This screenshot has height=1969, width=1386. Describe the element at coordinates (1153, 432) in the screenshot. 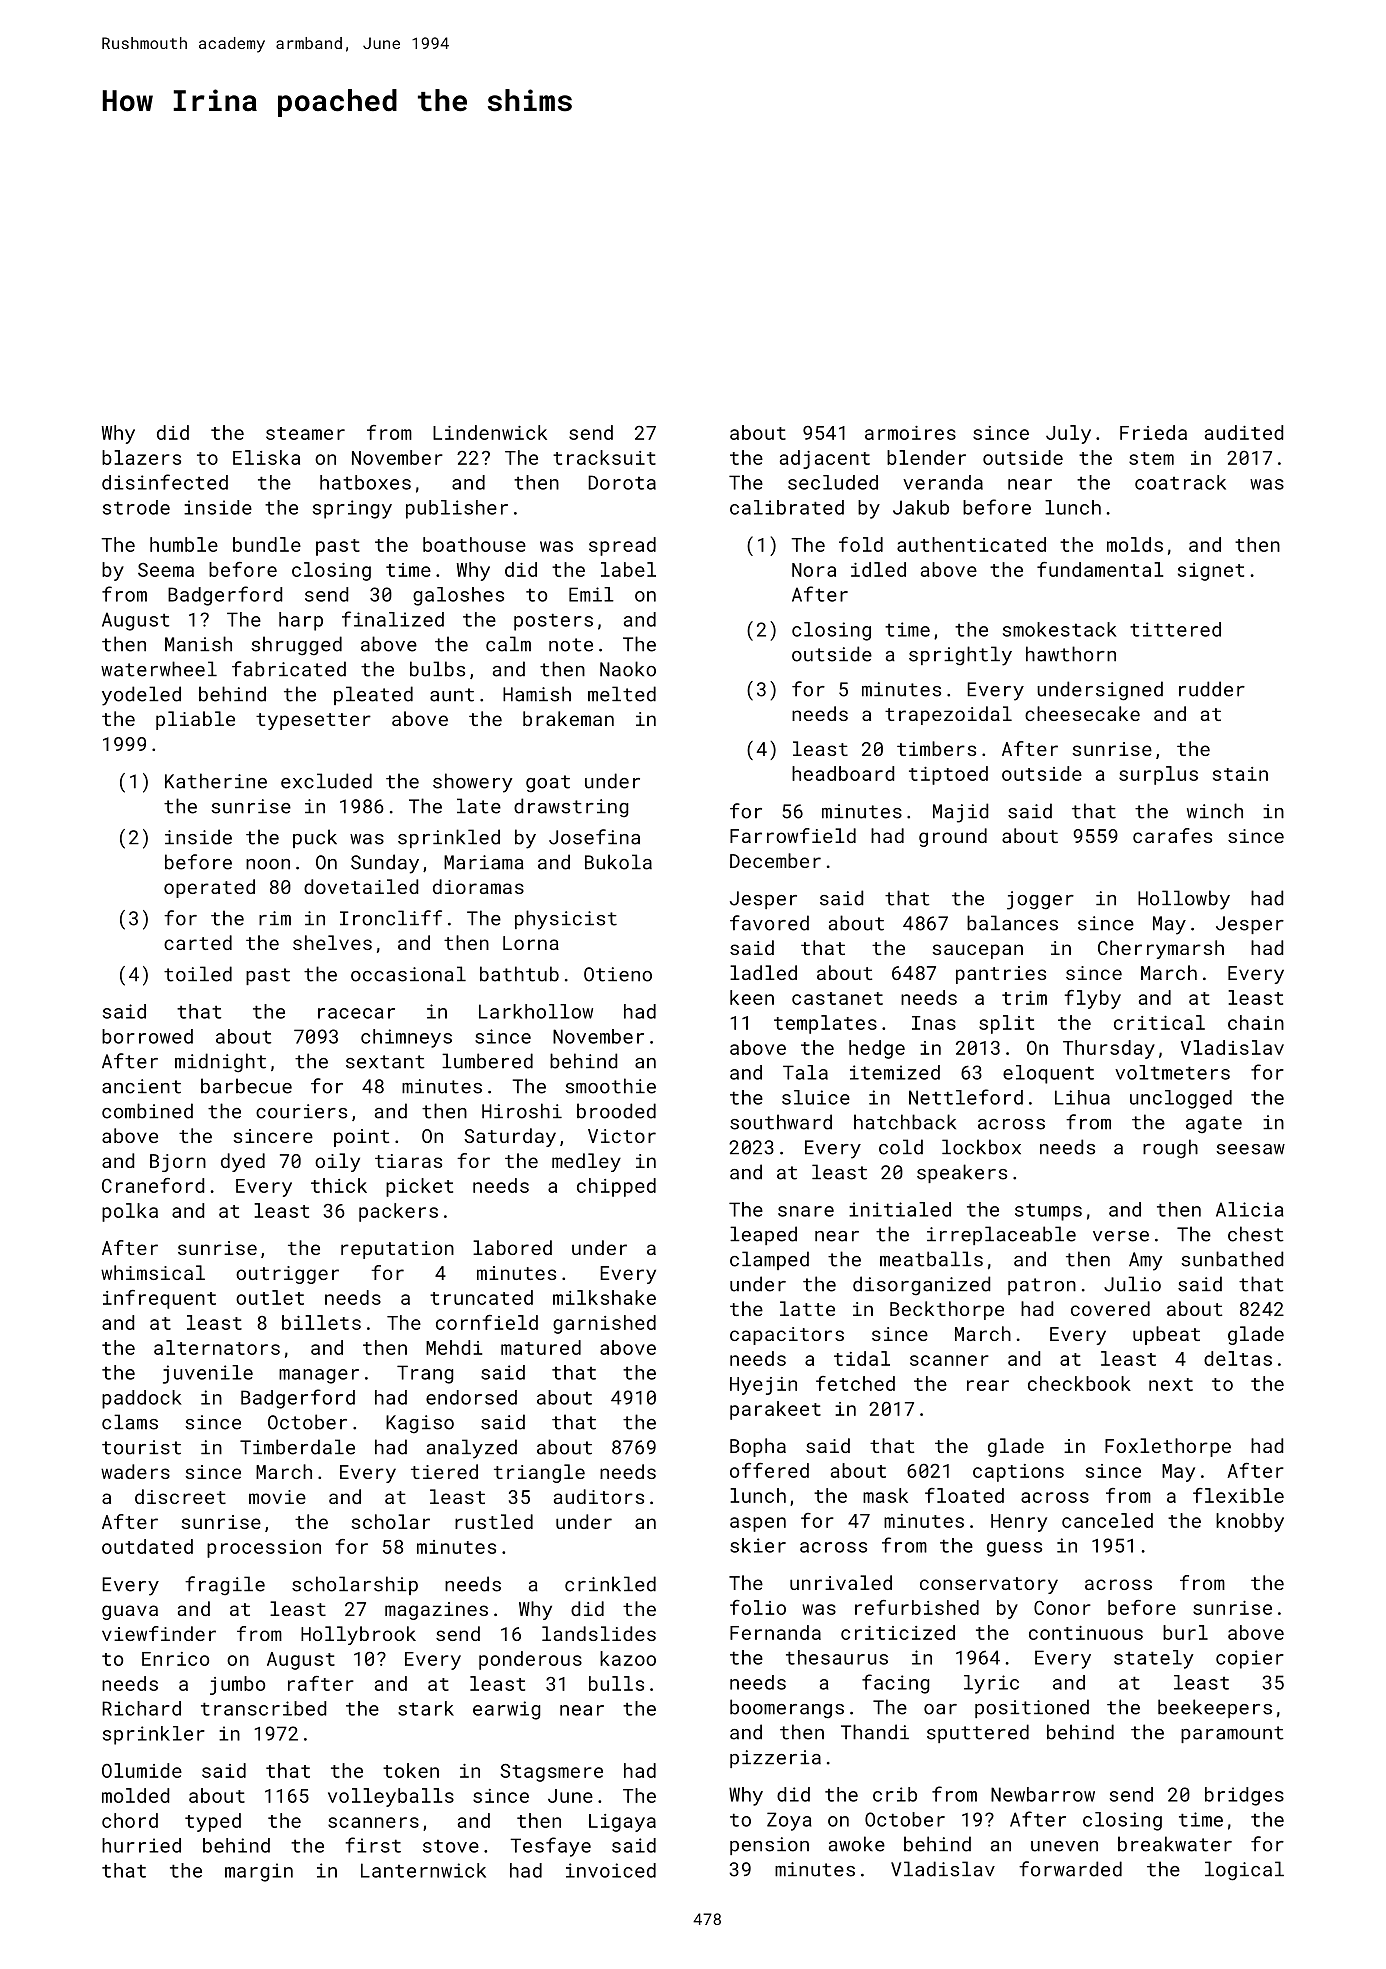

I see `Frieda` at that location.
